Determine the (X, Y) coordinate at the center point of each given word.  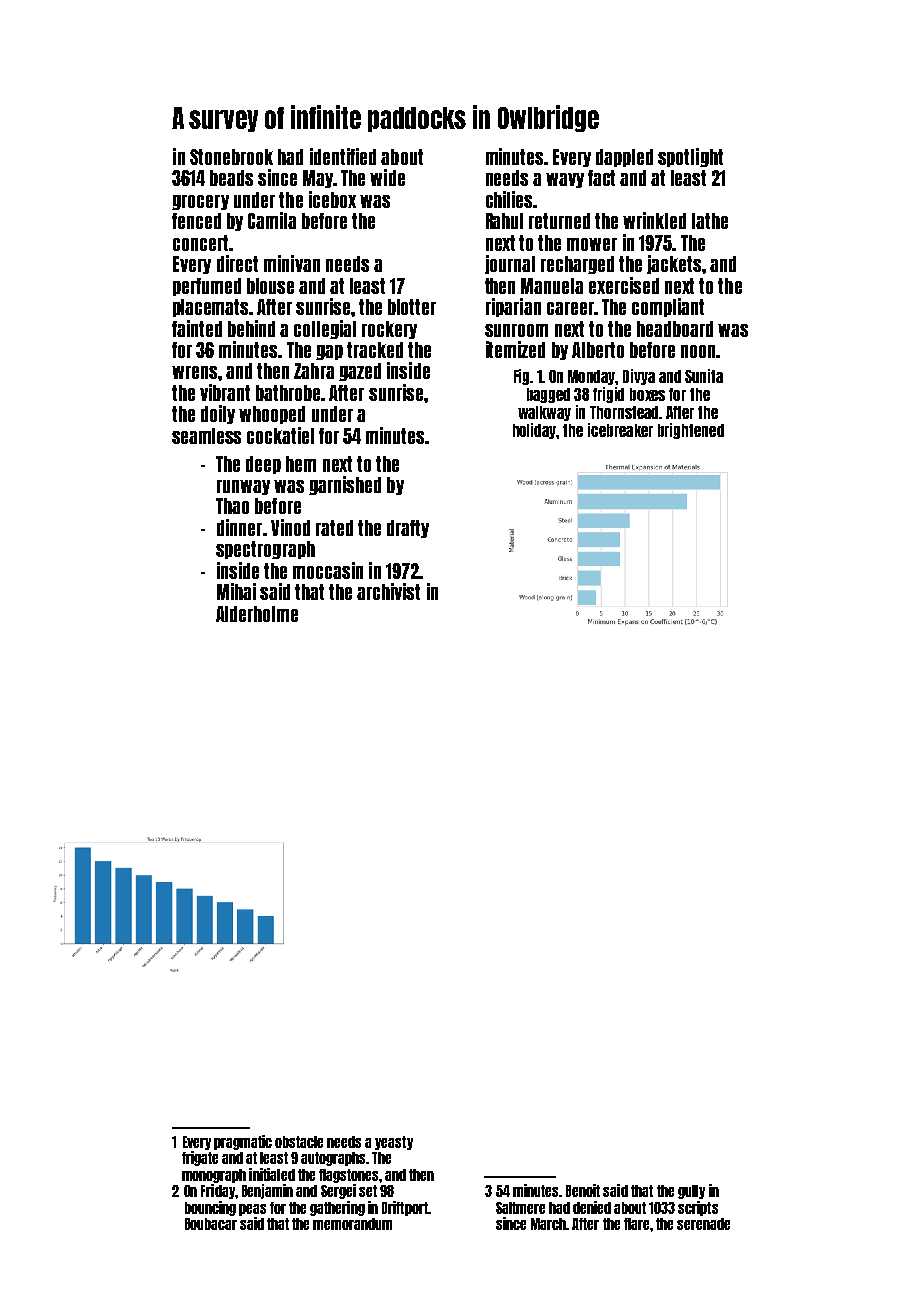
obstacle (299, 1142)
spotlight (690, 157)
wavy (565, 180)
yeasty (394, 1143)
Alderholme (257, 614)
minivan (292, 263)
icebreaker (620, 430)
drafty (408, 529)
